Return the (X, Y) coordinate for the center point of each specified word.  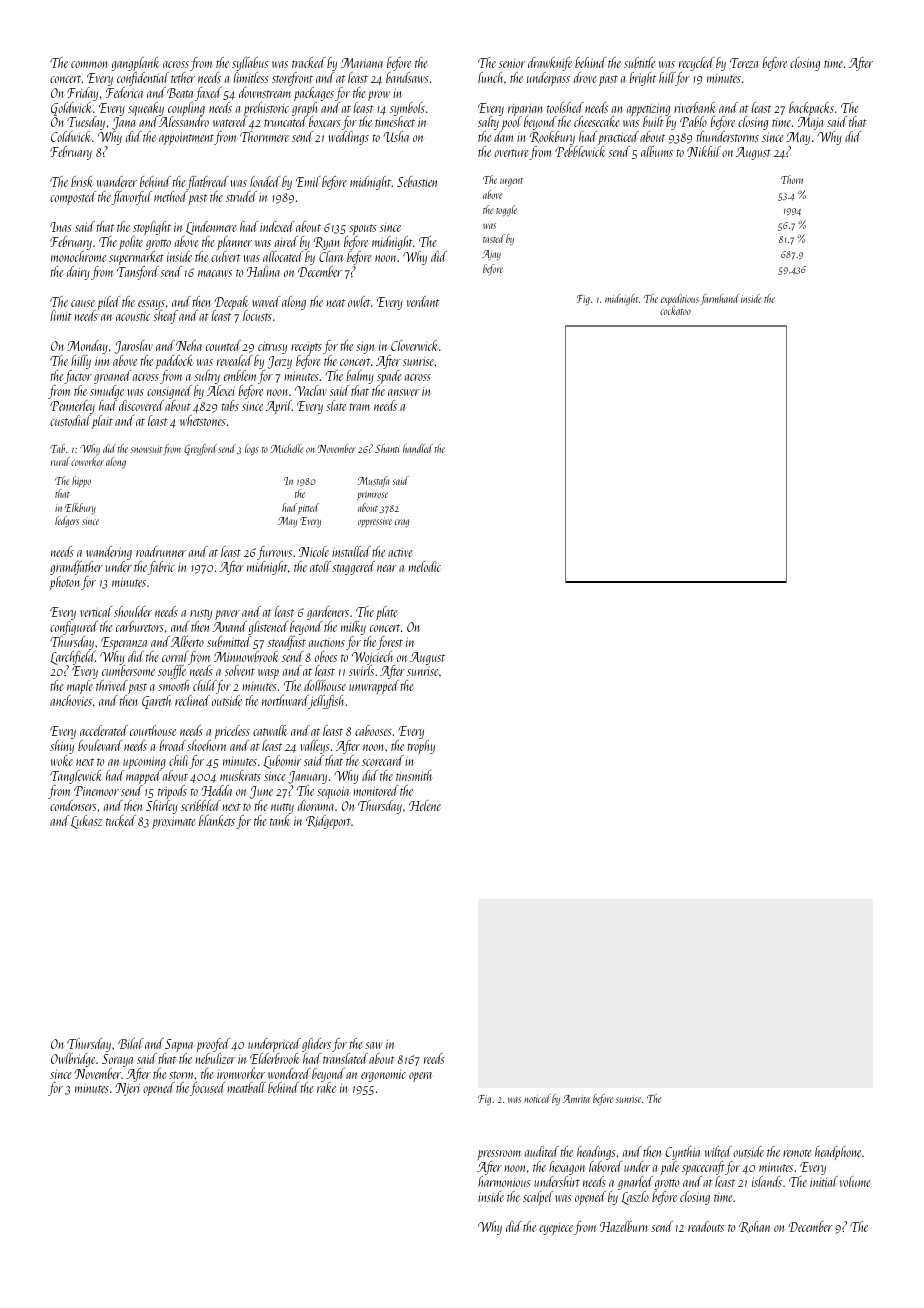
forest (390, 643)
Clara (331, 256)
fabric (161, 568)
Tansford (138, 273)
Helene (425, 805)
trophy (421, 747)
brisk (82, 181)
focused (208, 1089)
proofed (213, 1045)
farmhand (720, 299)
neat (335, 303)
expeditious (680, 300)
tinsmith (414, 775)
